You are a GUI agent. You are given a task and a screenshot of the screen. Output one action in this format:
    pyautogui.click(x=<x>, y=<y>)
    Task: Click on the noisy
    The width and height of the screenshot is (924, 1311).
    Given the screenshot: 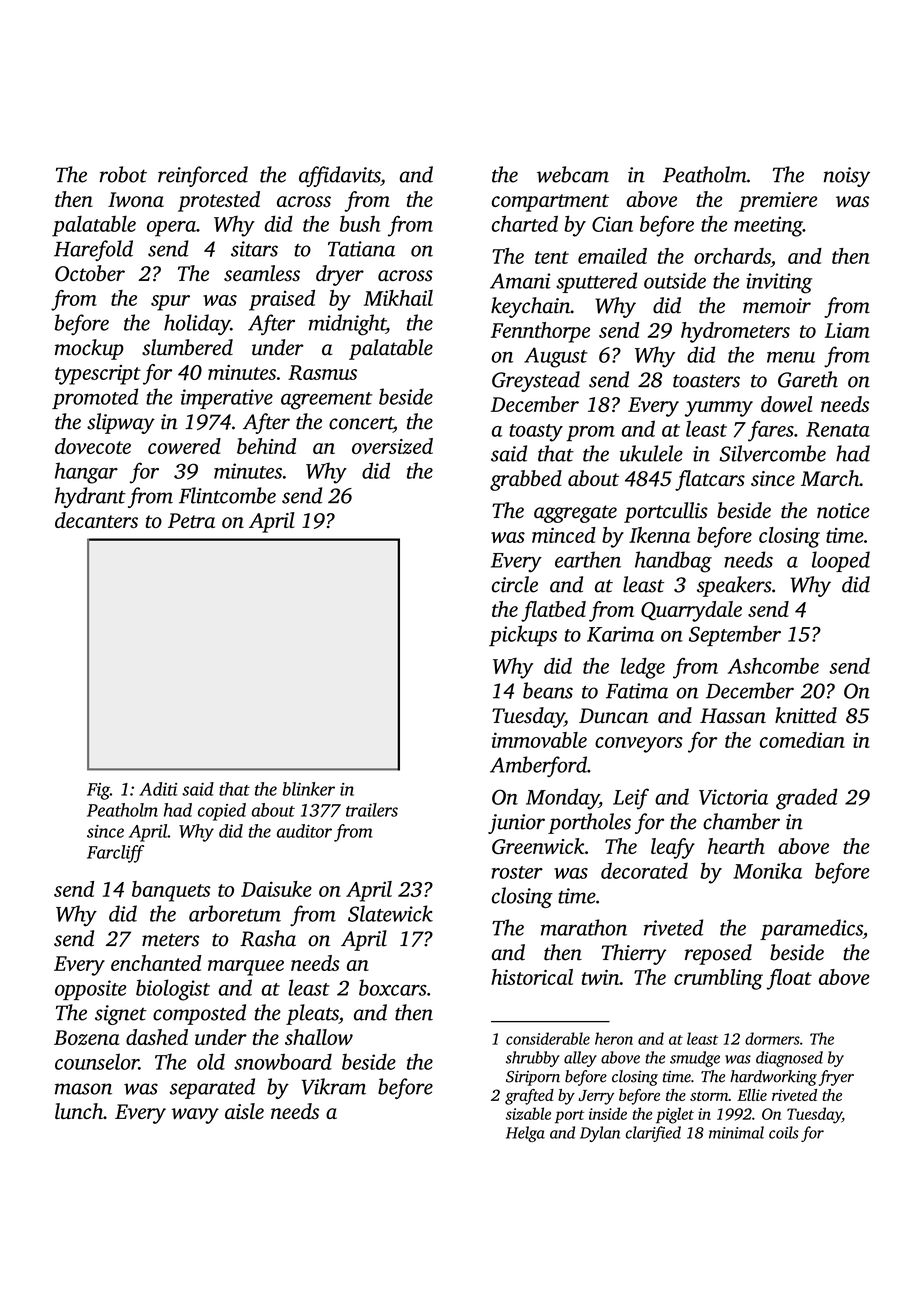 What is the action you would take?
    pyautogui.click(x=847, y=177)
